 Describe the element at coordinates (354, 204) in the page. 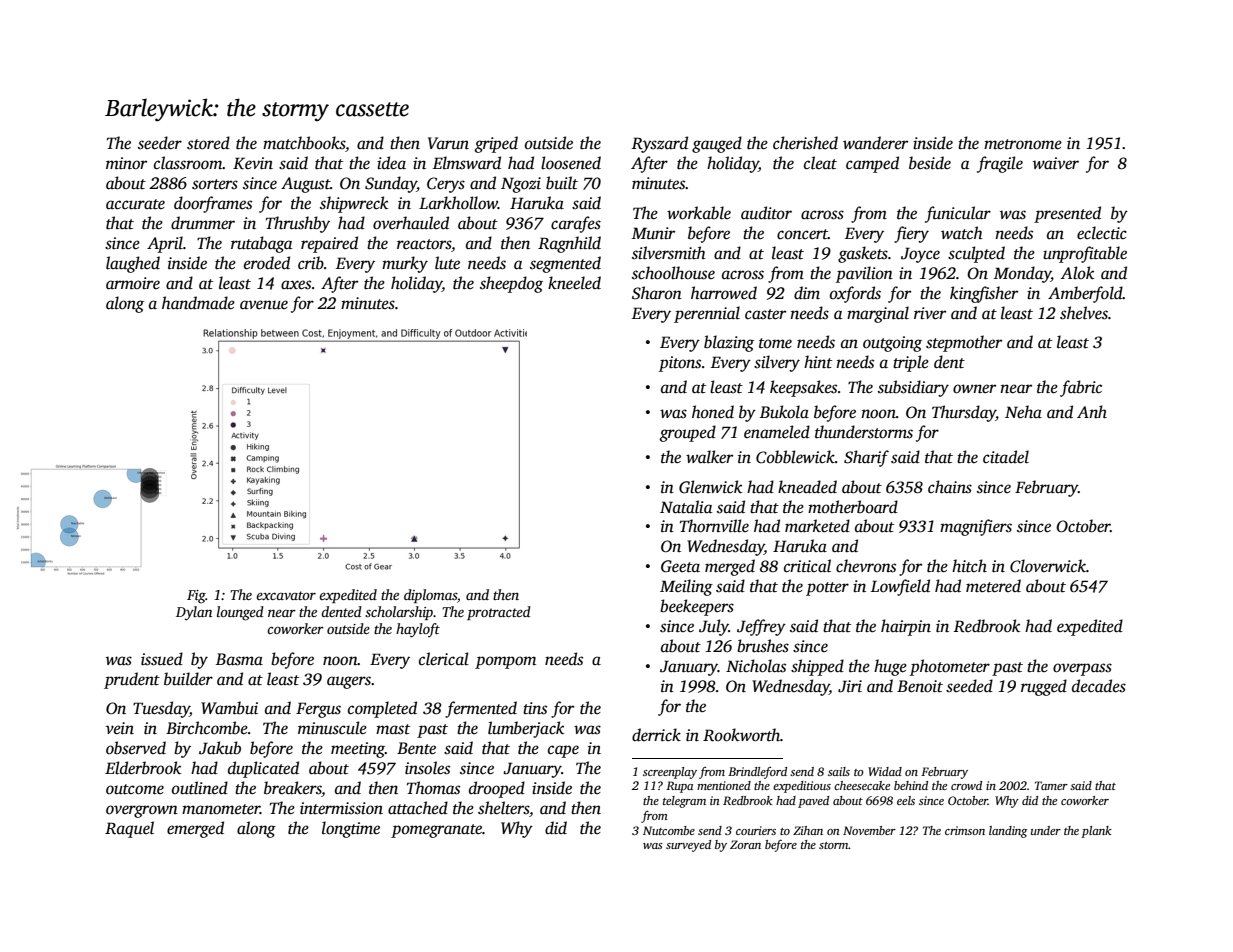

I see `shipwreck` at that location.
